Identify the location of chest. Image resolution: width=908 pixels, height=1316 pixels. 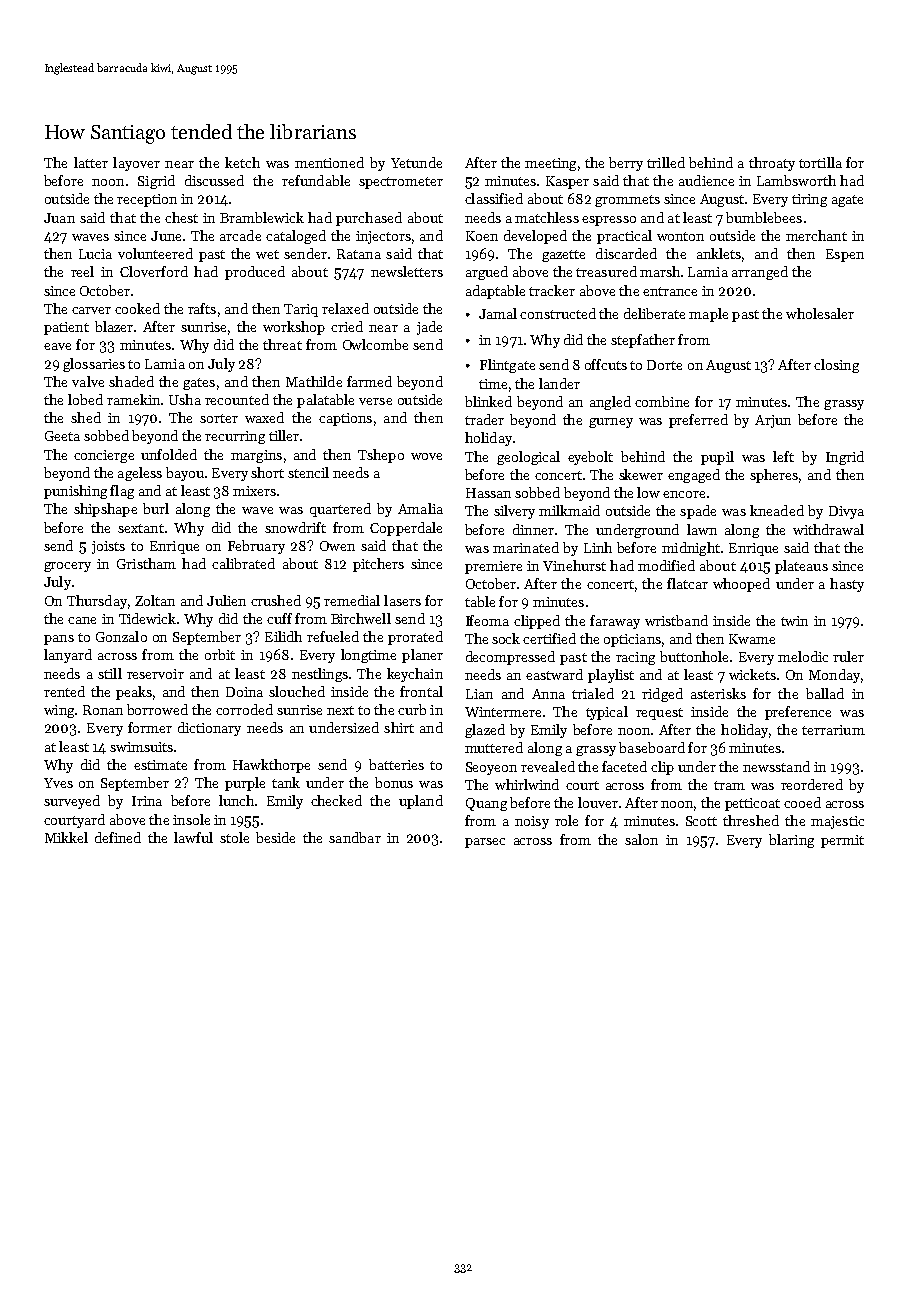
(181, 217).
